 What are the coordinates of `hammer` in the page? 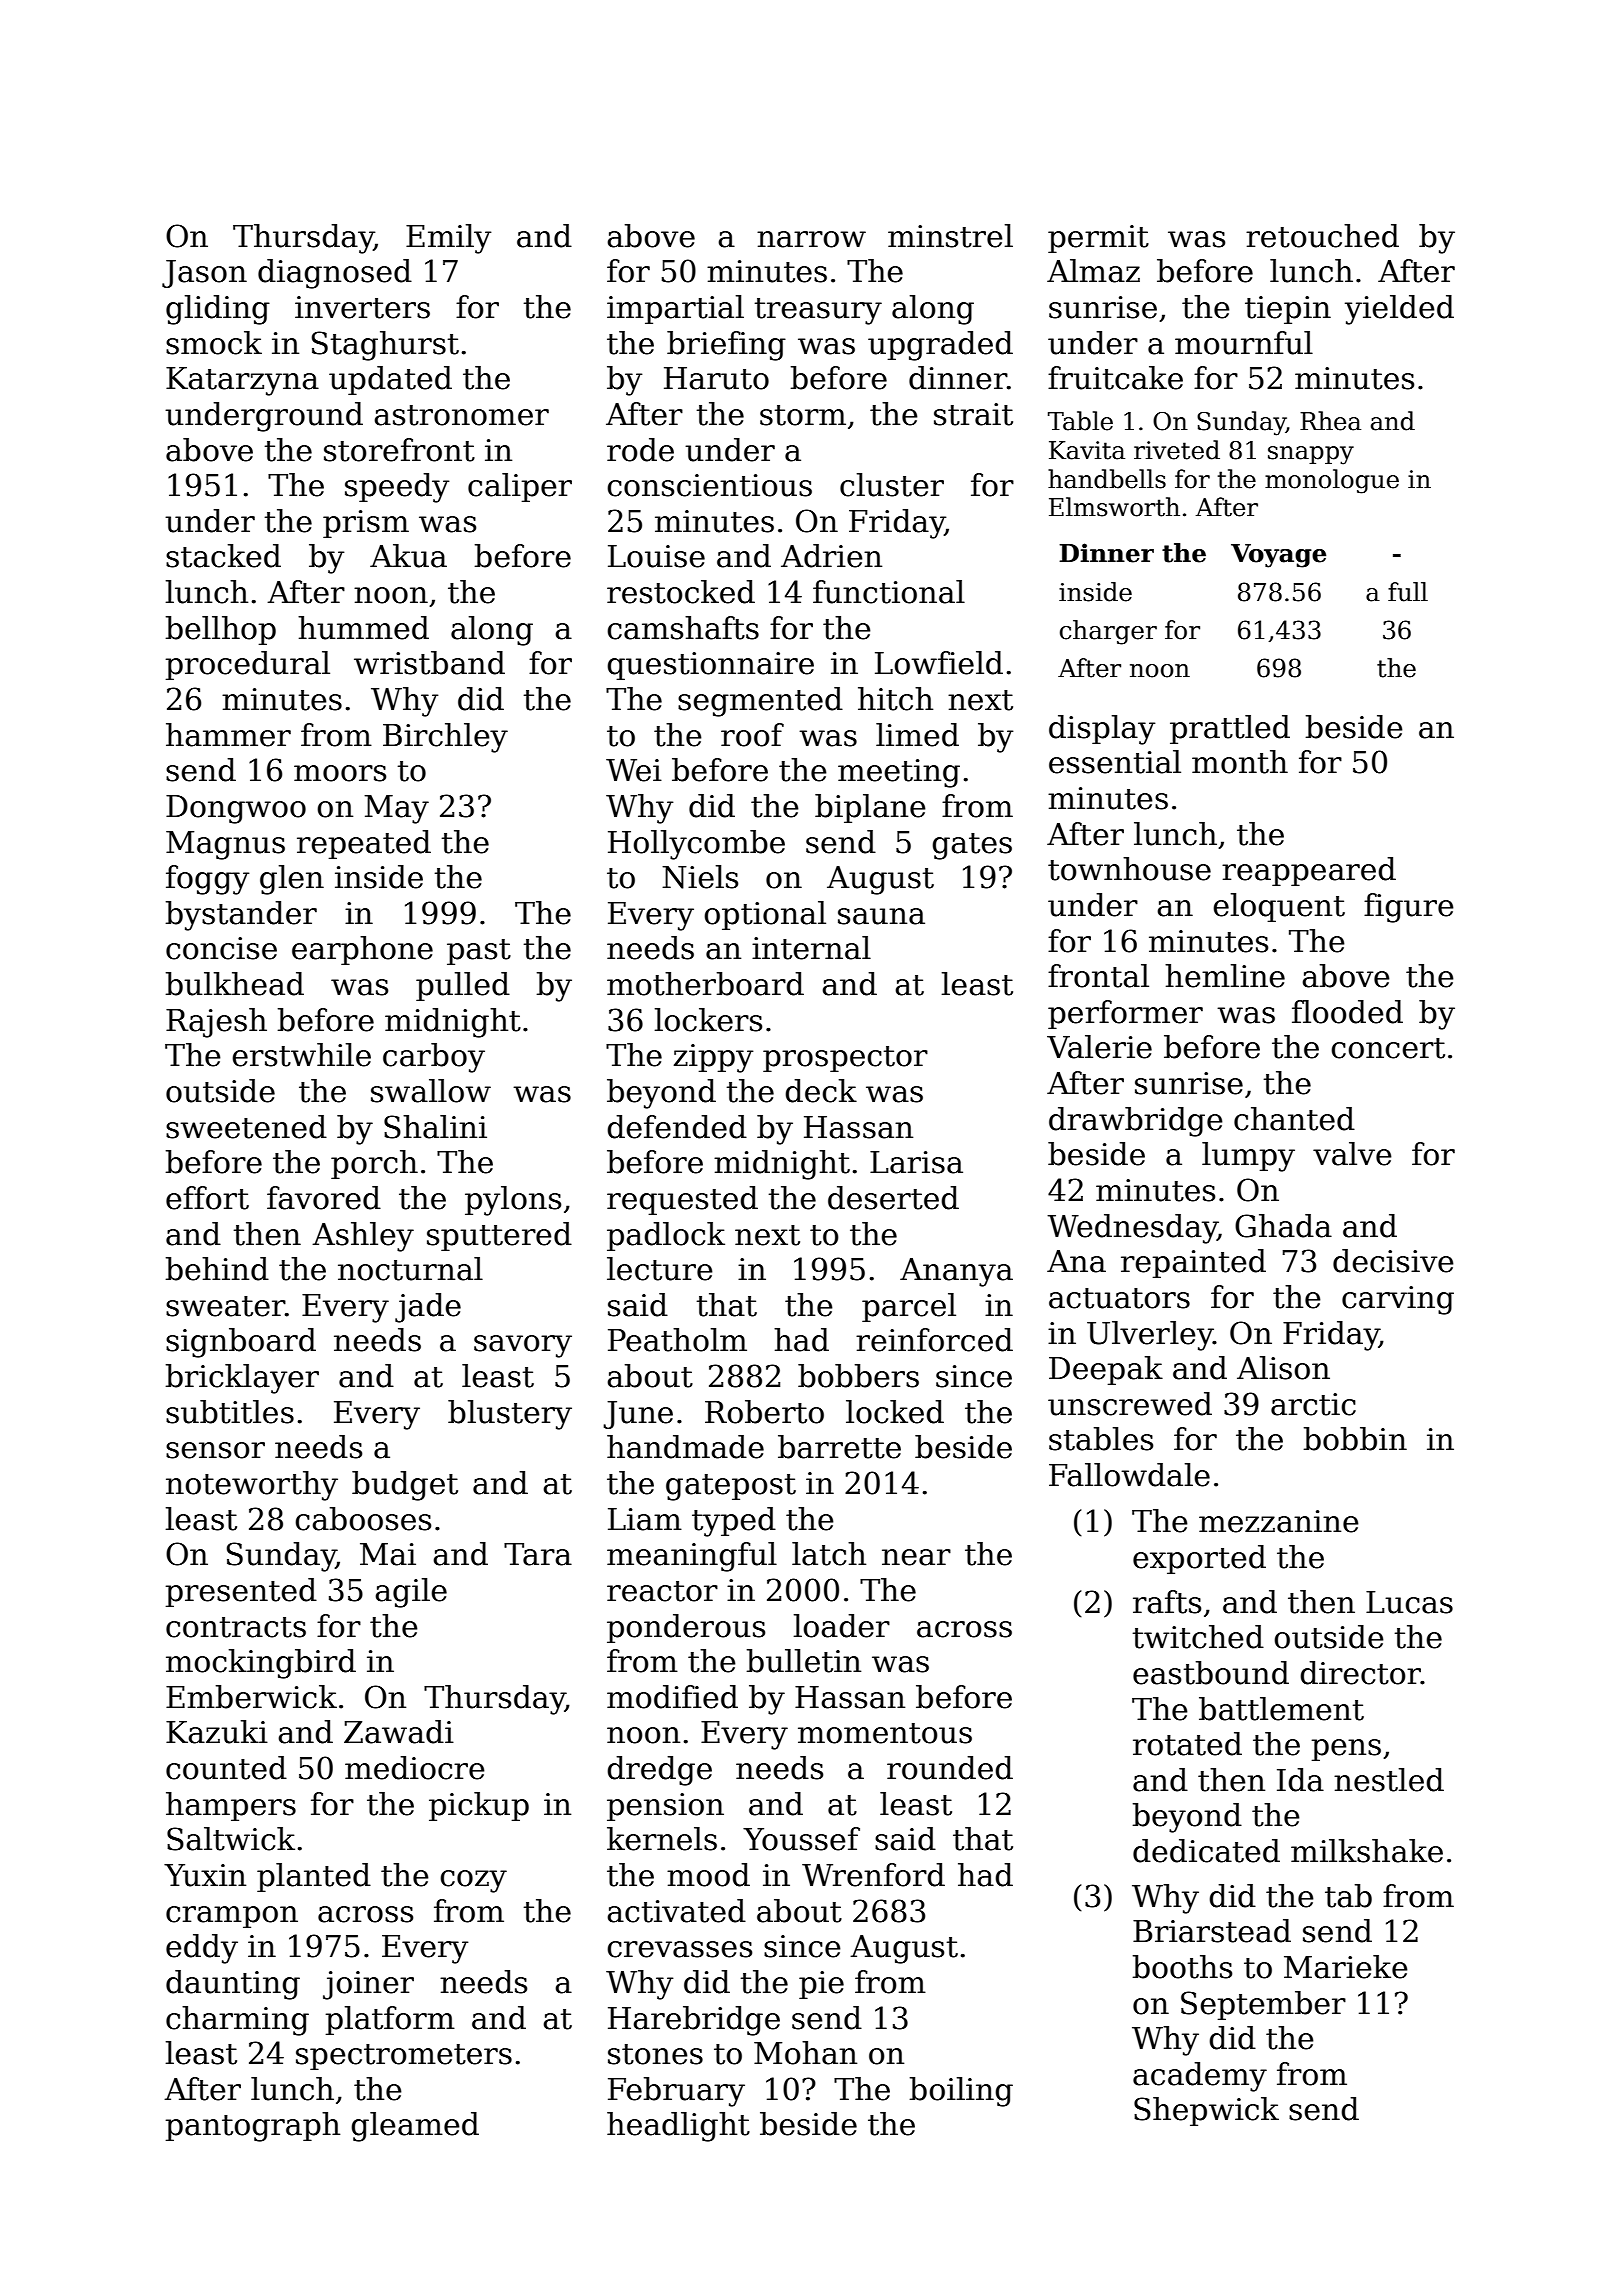 It's located at (228, 735).
